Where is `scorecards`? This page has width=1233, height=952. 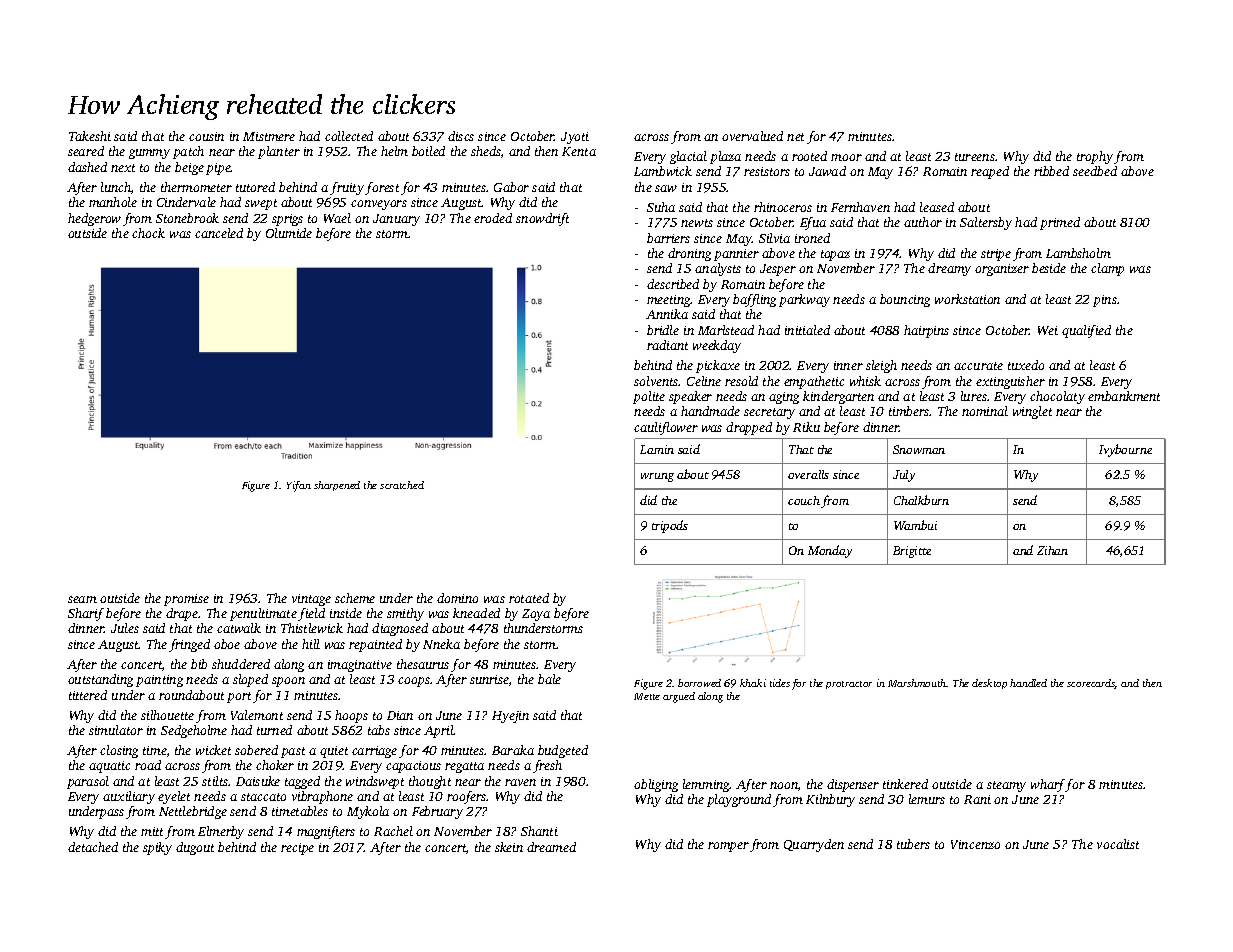 scorecards is located at coordinates (1091, 684).
